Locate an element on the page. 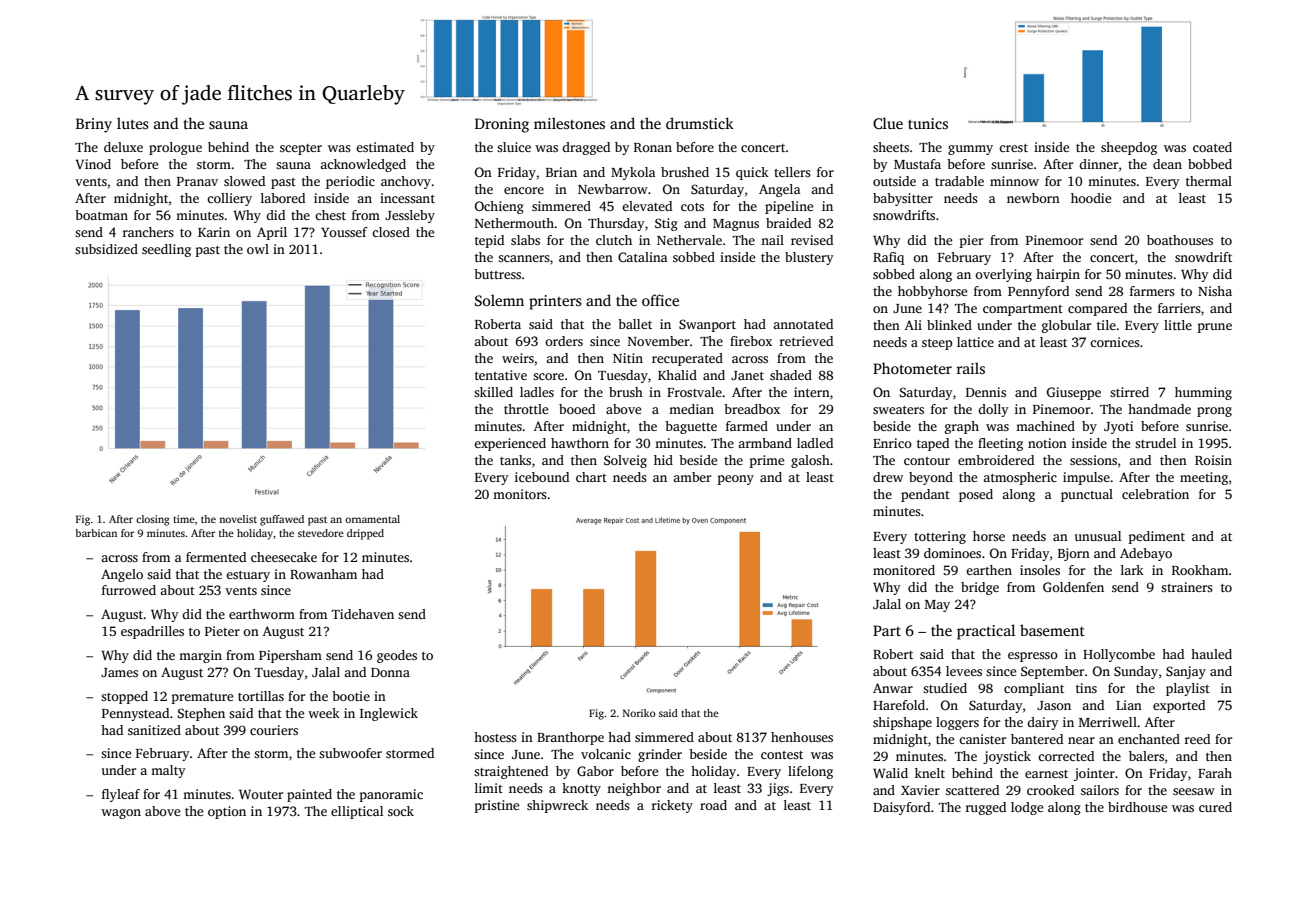 The image size is (1308, 924). cured is located at coordinates (1215, 807).
